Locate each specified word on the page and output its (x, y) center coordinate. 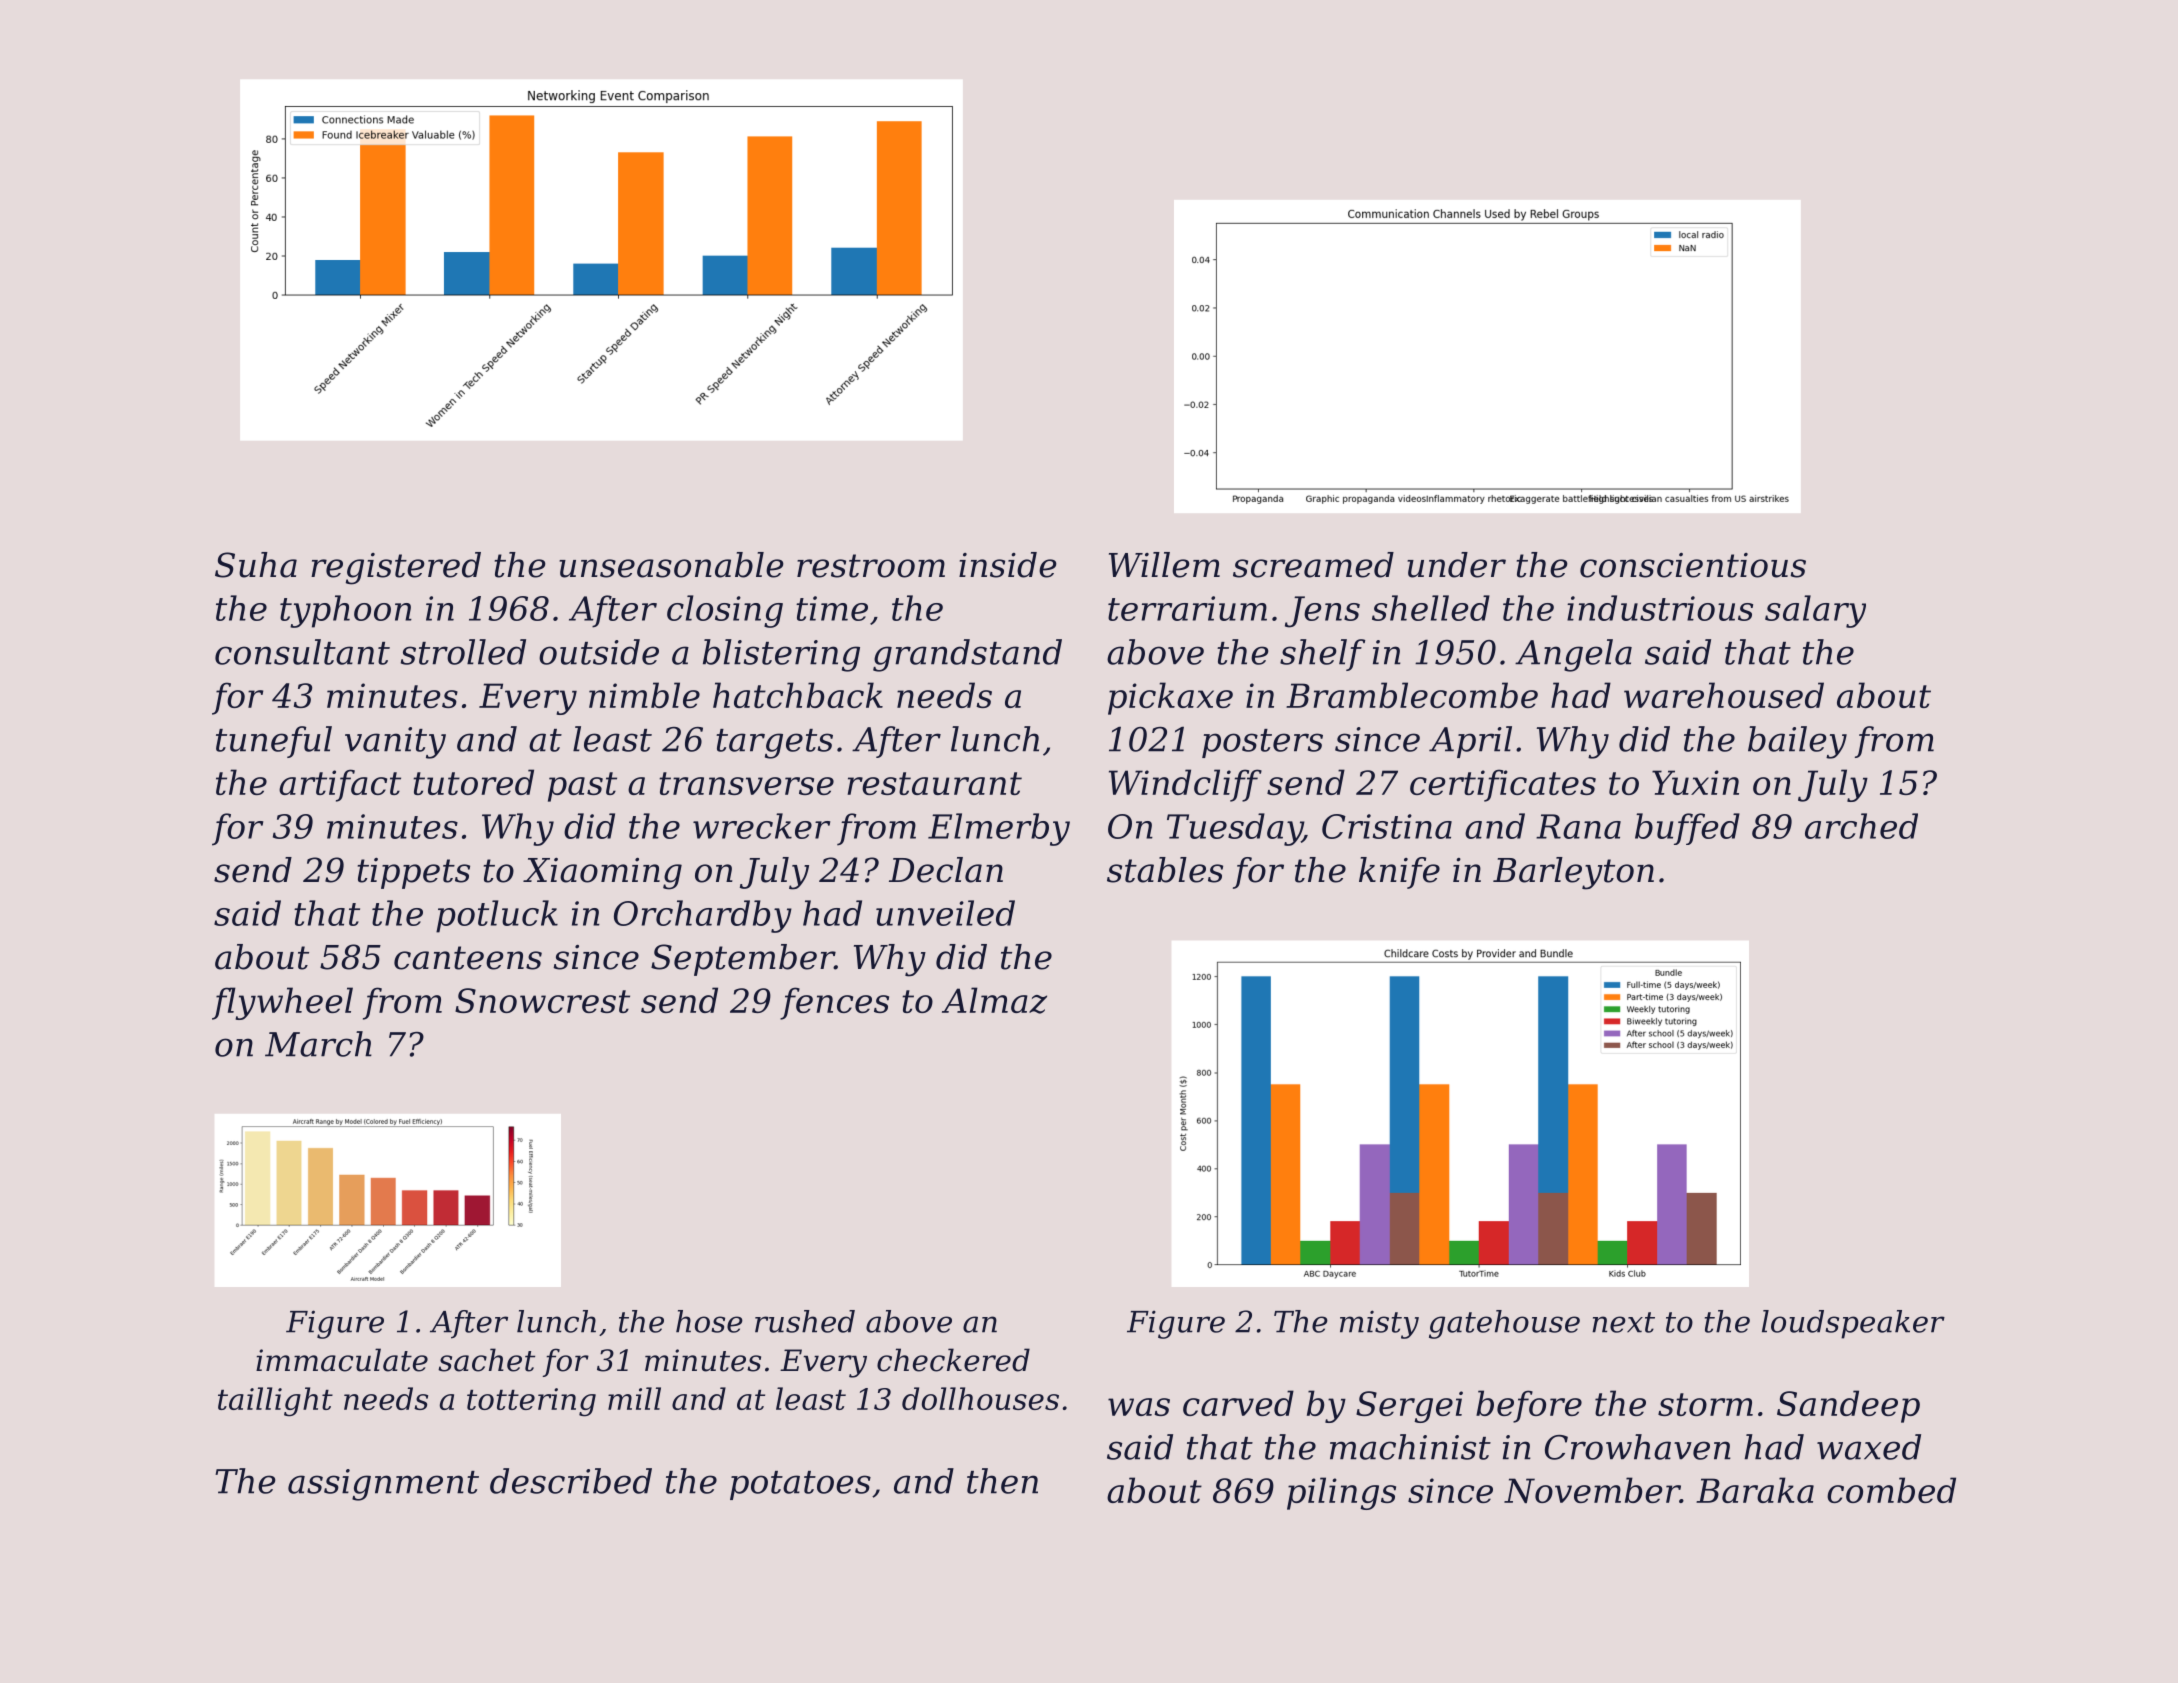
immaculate (342, 1360)
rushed (805, 1321)
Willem (1164, 565)
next (1623, 1322)
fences (834, 1003)
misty (1379, 1324)
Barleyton (1573, 873)
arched (1861, 826)
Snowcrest (542, 1000)
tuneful (274, 742)
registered (396, 568)
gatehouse (1504, 1324)
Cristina (1387, 826)
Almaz (994, 1000)
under (1456, 565)
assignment (383, 1485)
